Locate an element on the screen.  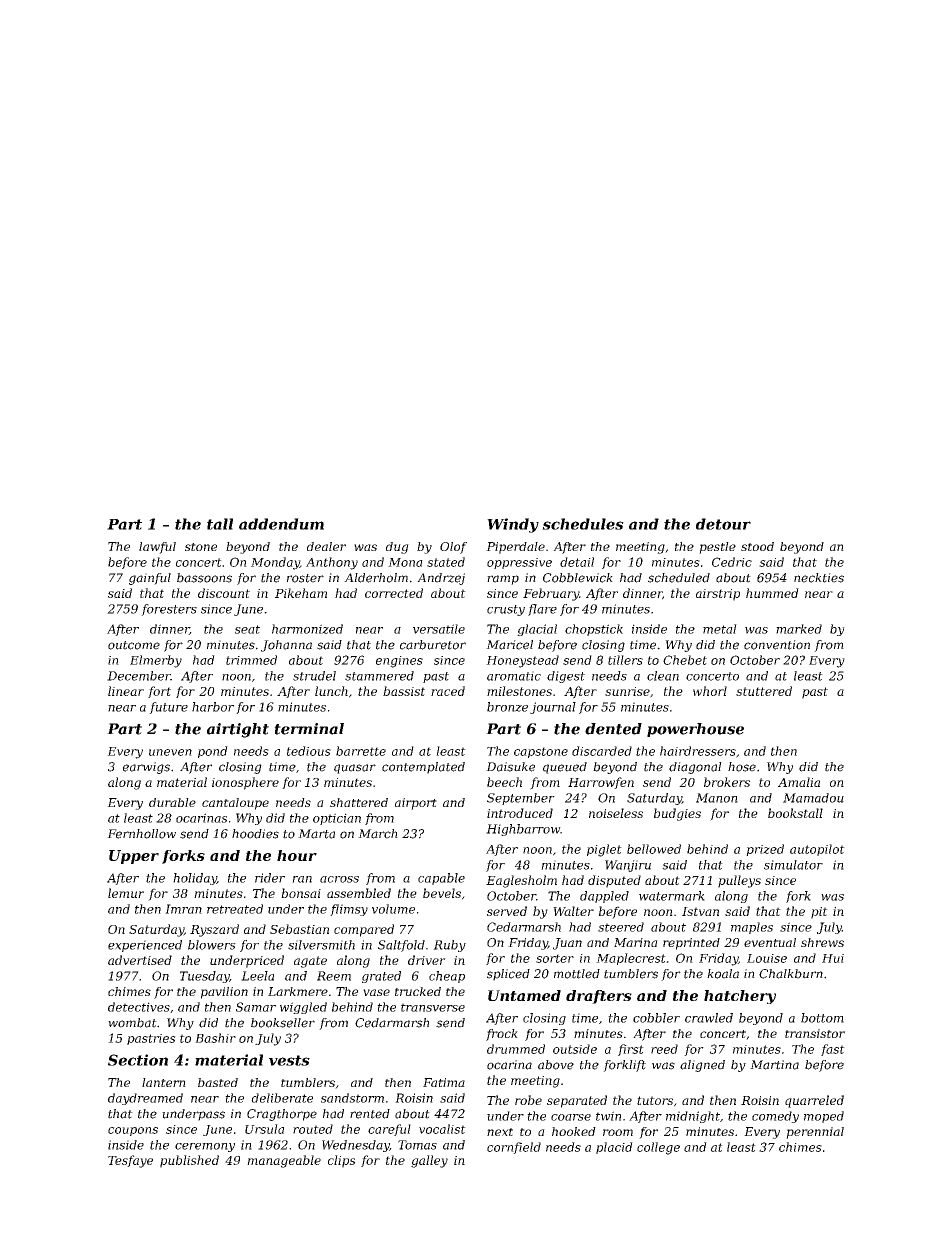
perennial is located at coordinates (815, 1133).
